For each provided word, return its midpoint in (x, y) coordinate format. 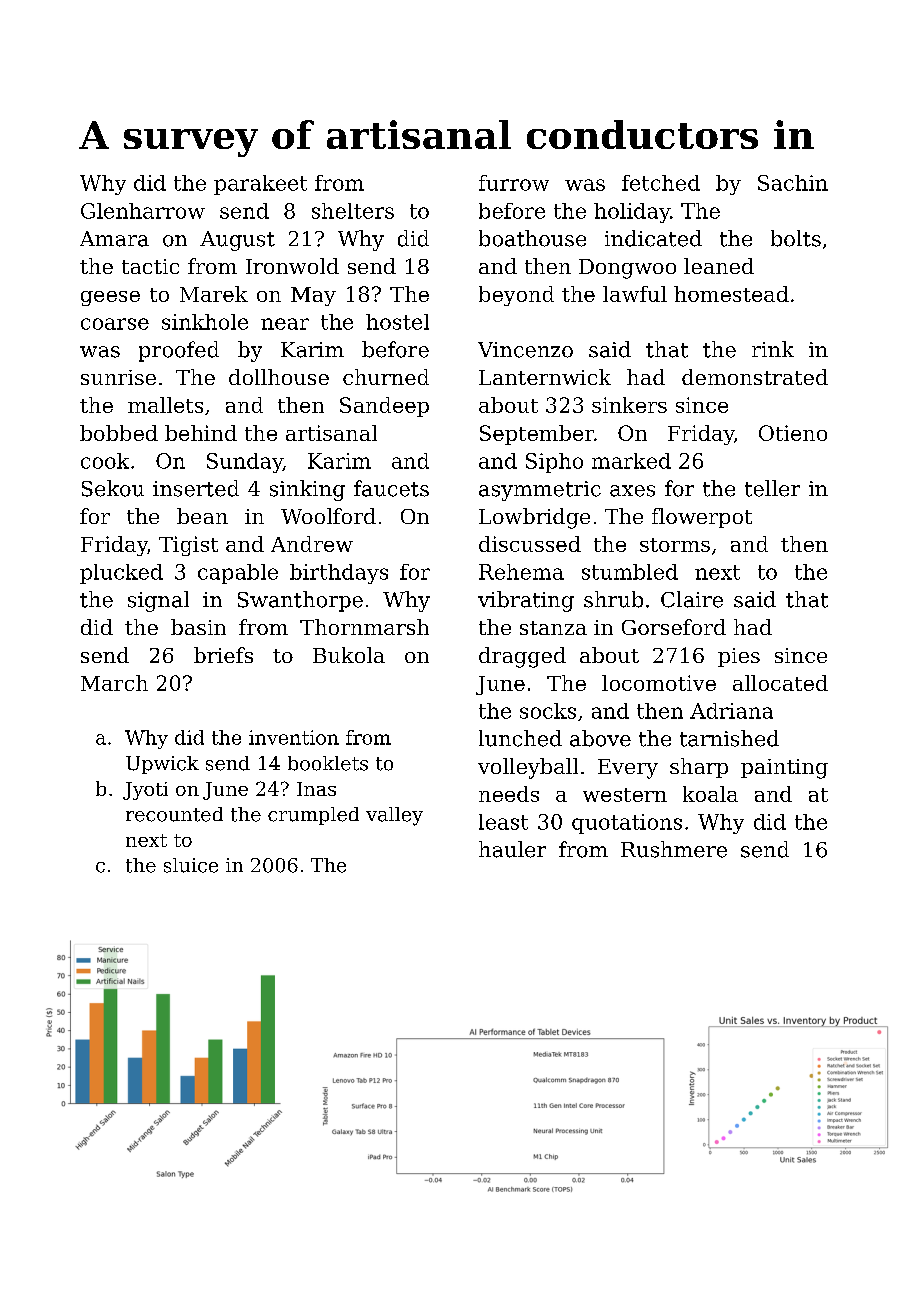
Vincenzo (525, 350)
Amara (114, 239)
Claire (692, 599)
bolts (796, 238)
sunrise (118, 377)
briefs (223, 655)
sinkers (629, 405)
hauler (512, 849)
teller (772, 488)
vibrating (526, 601)
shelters (353, 211)
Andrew (312, 544)
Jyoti (145, 791)
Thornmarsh (364, 627)
